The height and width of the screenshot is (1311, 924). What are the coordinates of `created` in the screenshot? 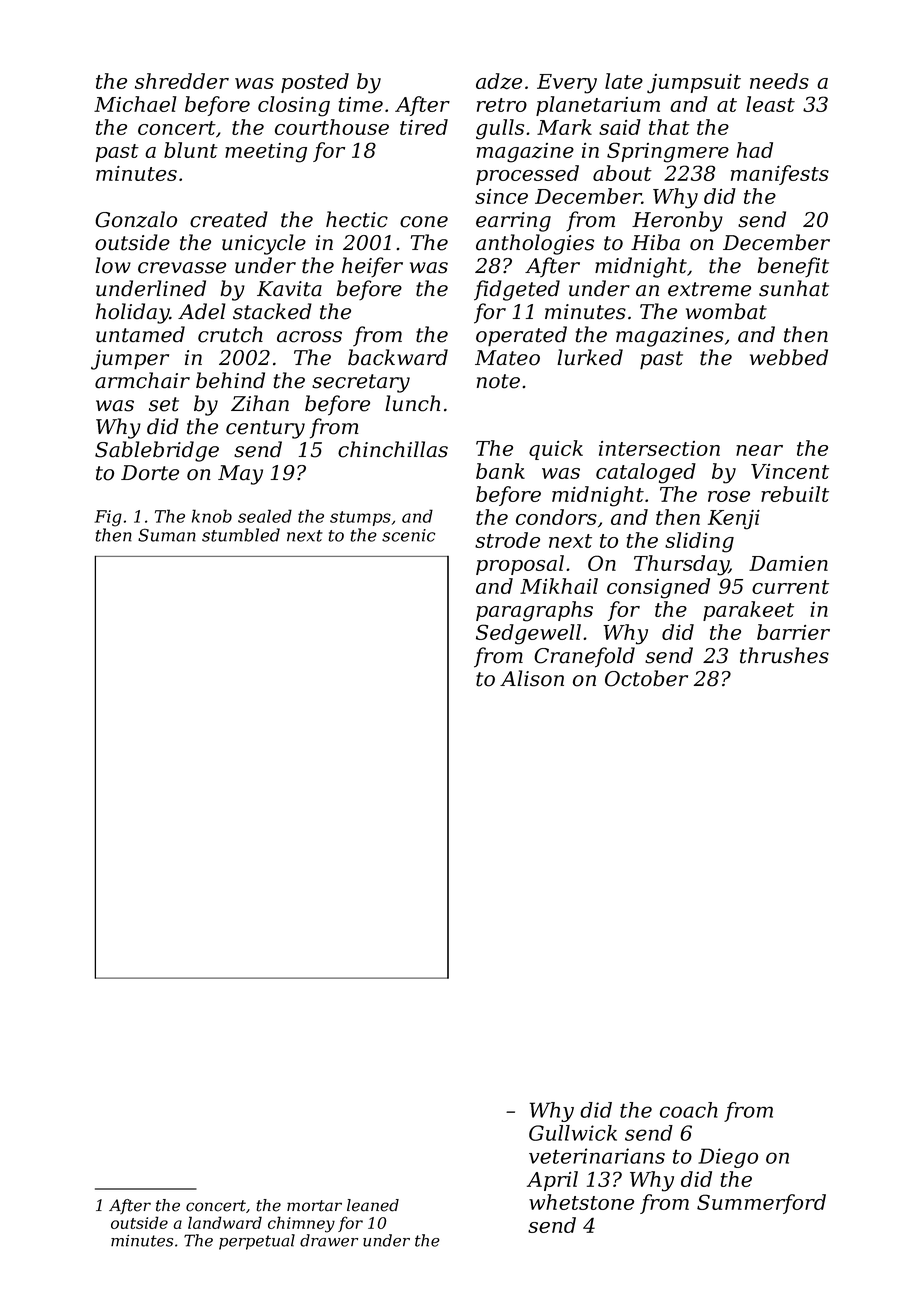 It's located at (229, 219).
